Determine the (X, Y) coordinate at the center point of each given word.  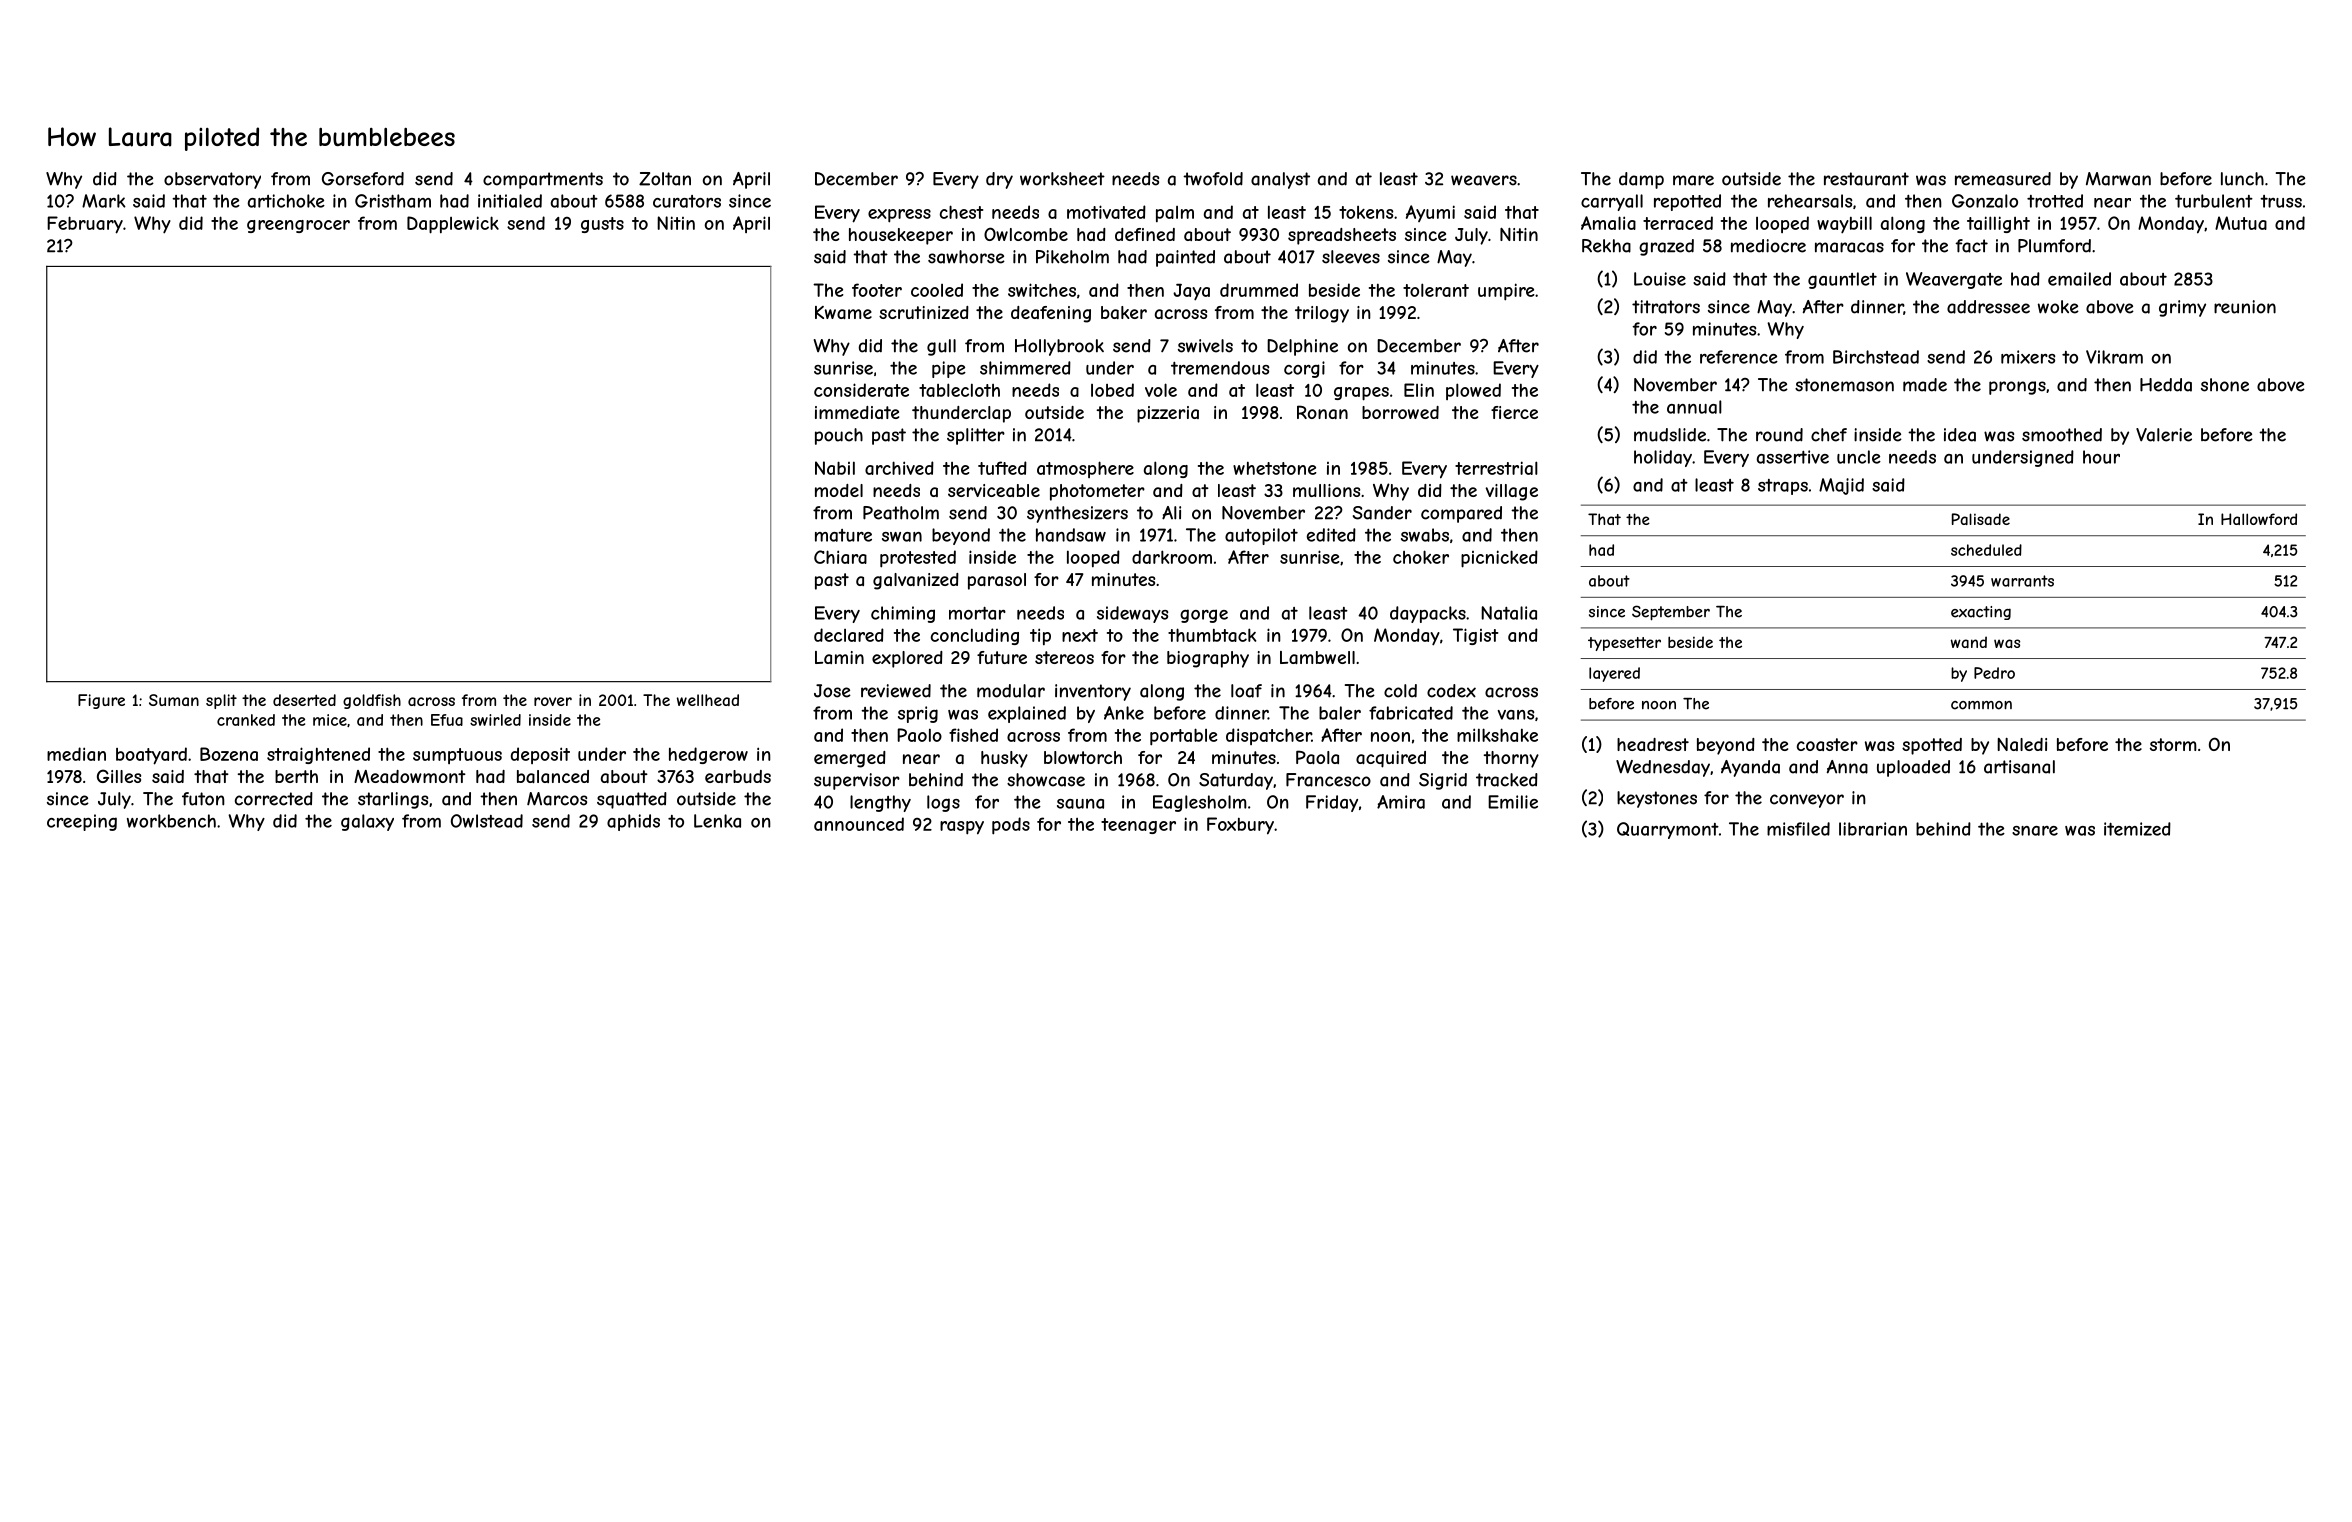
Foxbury (1240, 826)
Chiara (840, 557)
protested (918, 559)
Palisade (1981, 519)
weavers (1484, 180)
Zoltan (665, 179)
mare (1693, 180)
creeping (82, 822)
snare (2035, 831)
